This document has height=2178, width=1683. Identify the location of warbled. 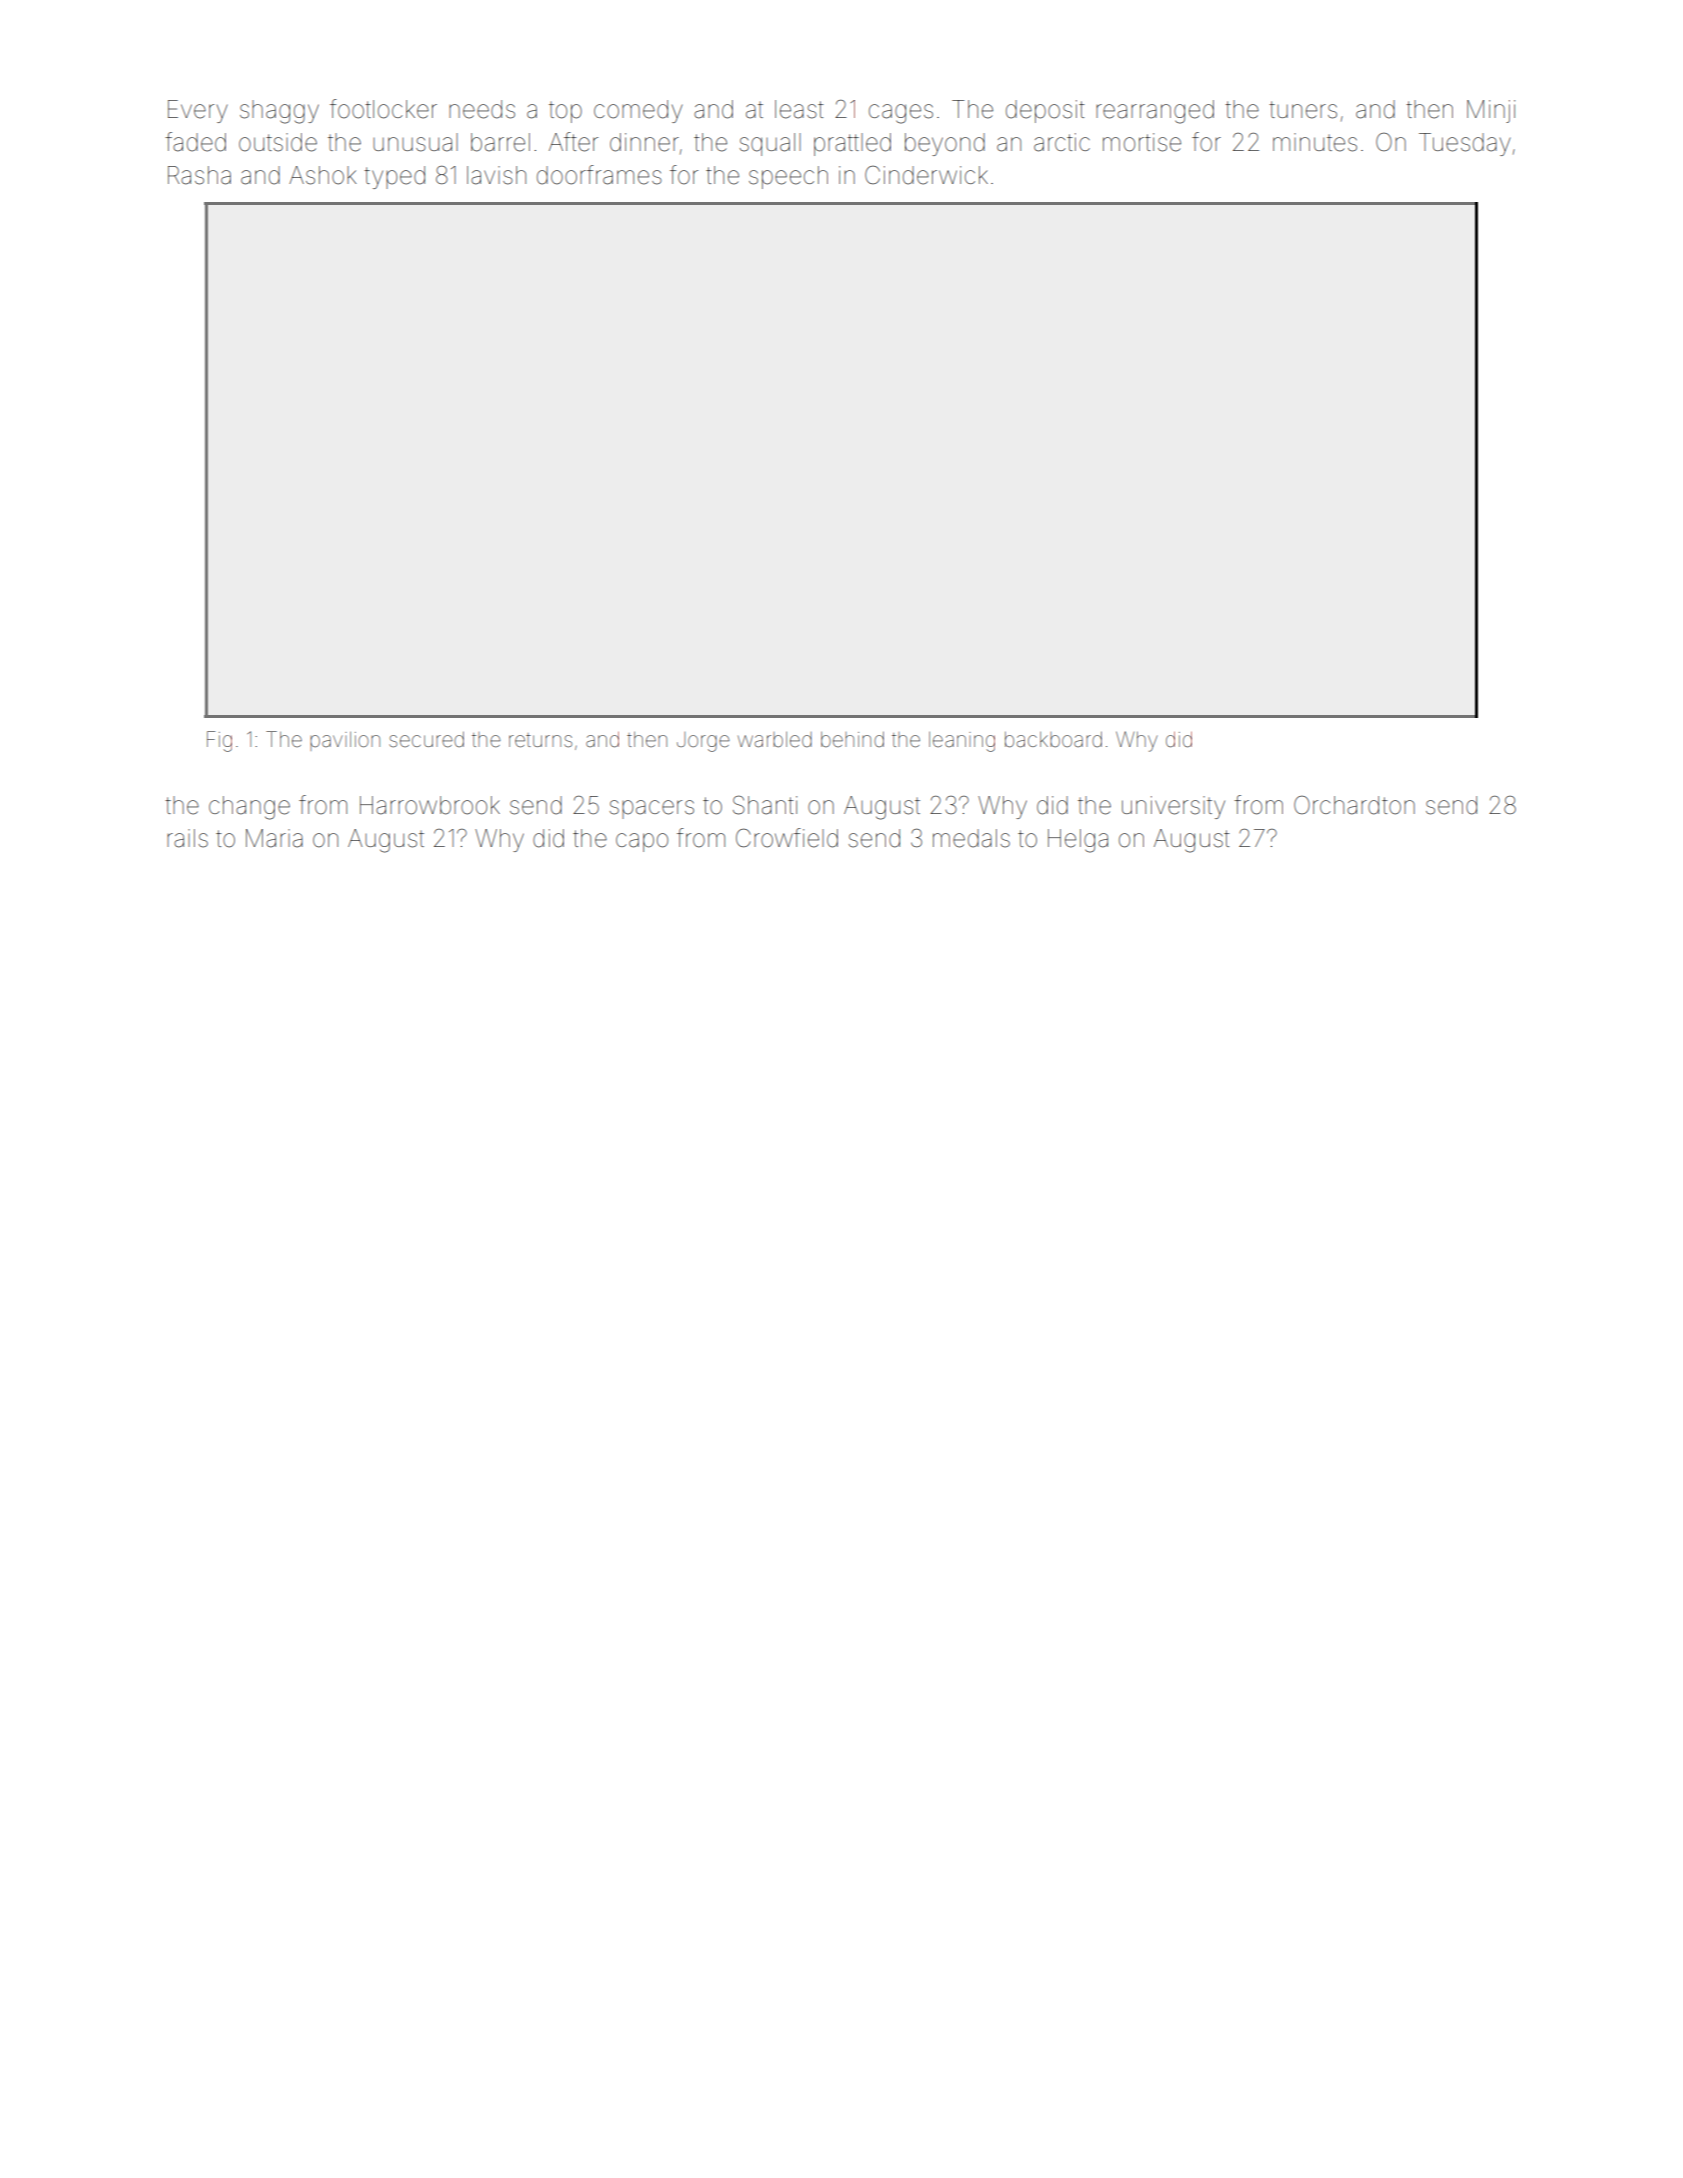
(775, 739).
